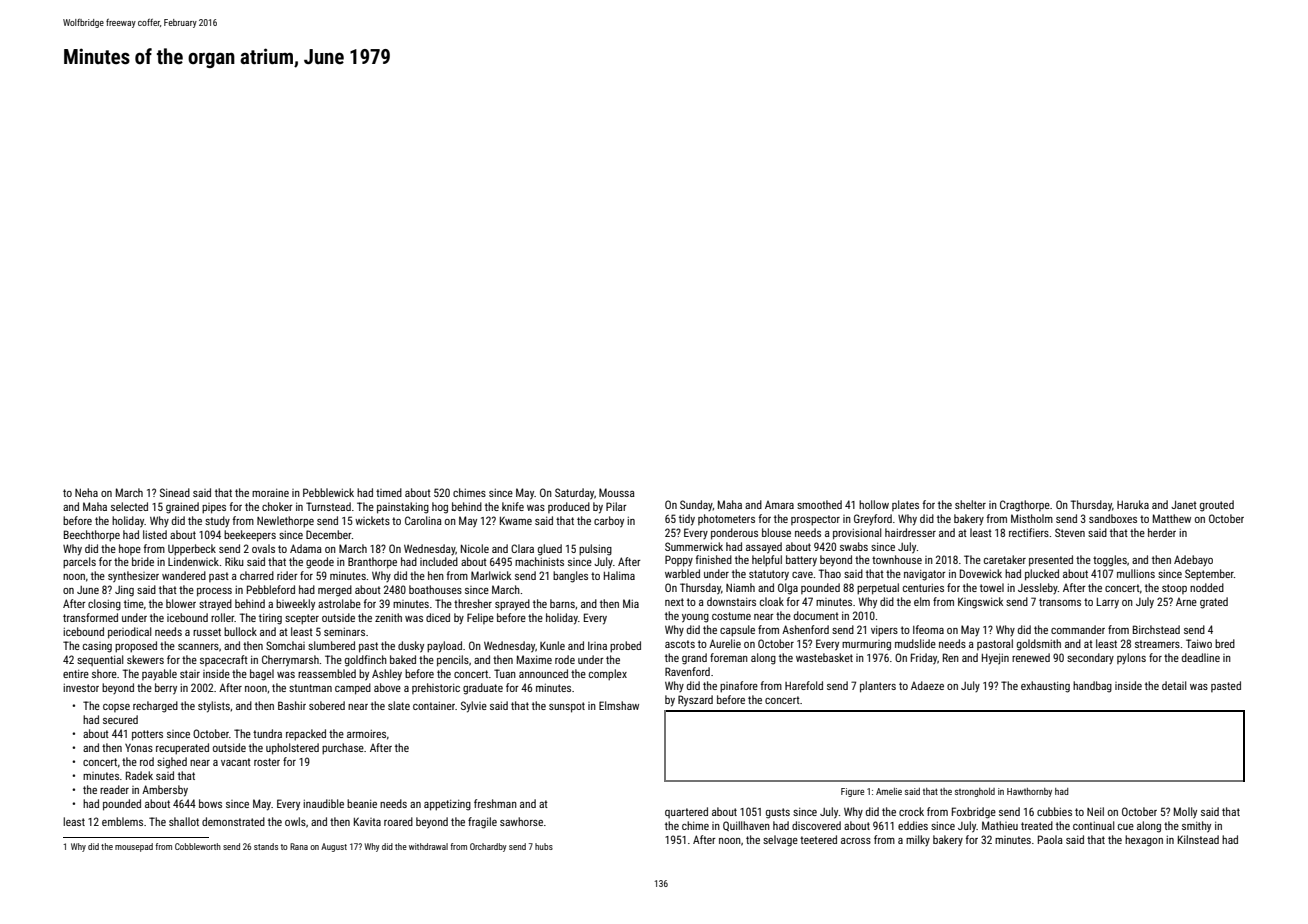 The width and height of the screenshot is (1308, 924). What do you see at coordinates (1174, 685) in the screenshot?
I see `detail` at bounding box center [1174, 685].
